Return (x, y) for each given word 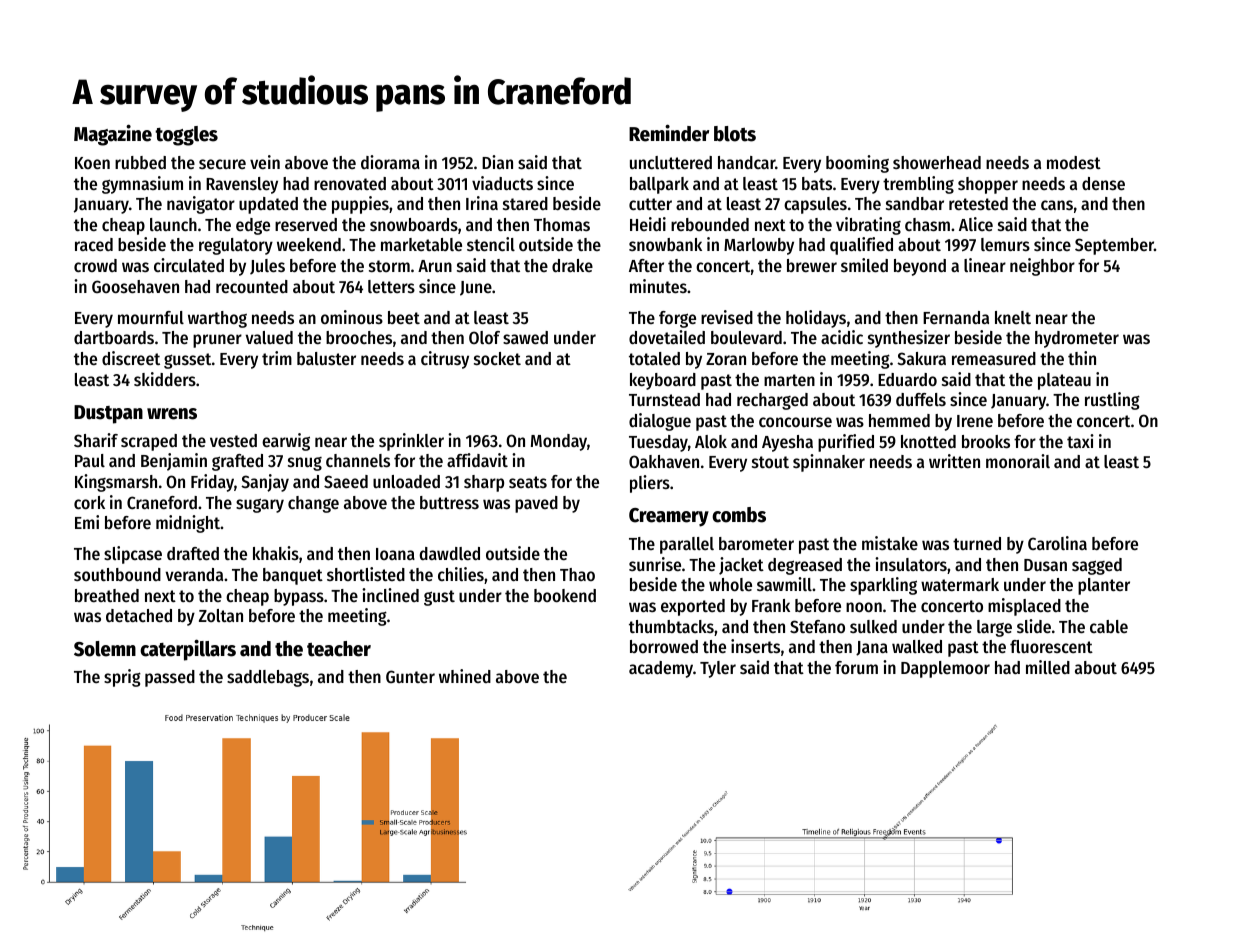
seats (528, 482)
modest (1074, 162)
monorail (1018, 461)
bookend (565, 595)
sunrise (655, 564)
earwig (286, 442)
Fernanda (956, 317)
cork (89, 502)
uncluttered (671, 162)
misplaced (1024, 607)
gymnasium (142, 185)
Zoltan (221, 615)
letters (391, 286)
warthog (217, 319)
